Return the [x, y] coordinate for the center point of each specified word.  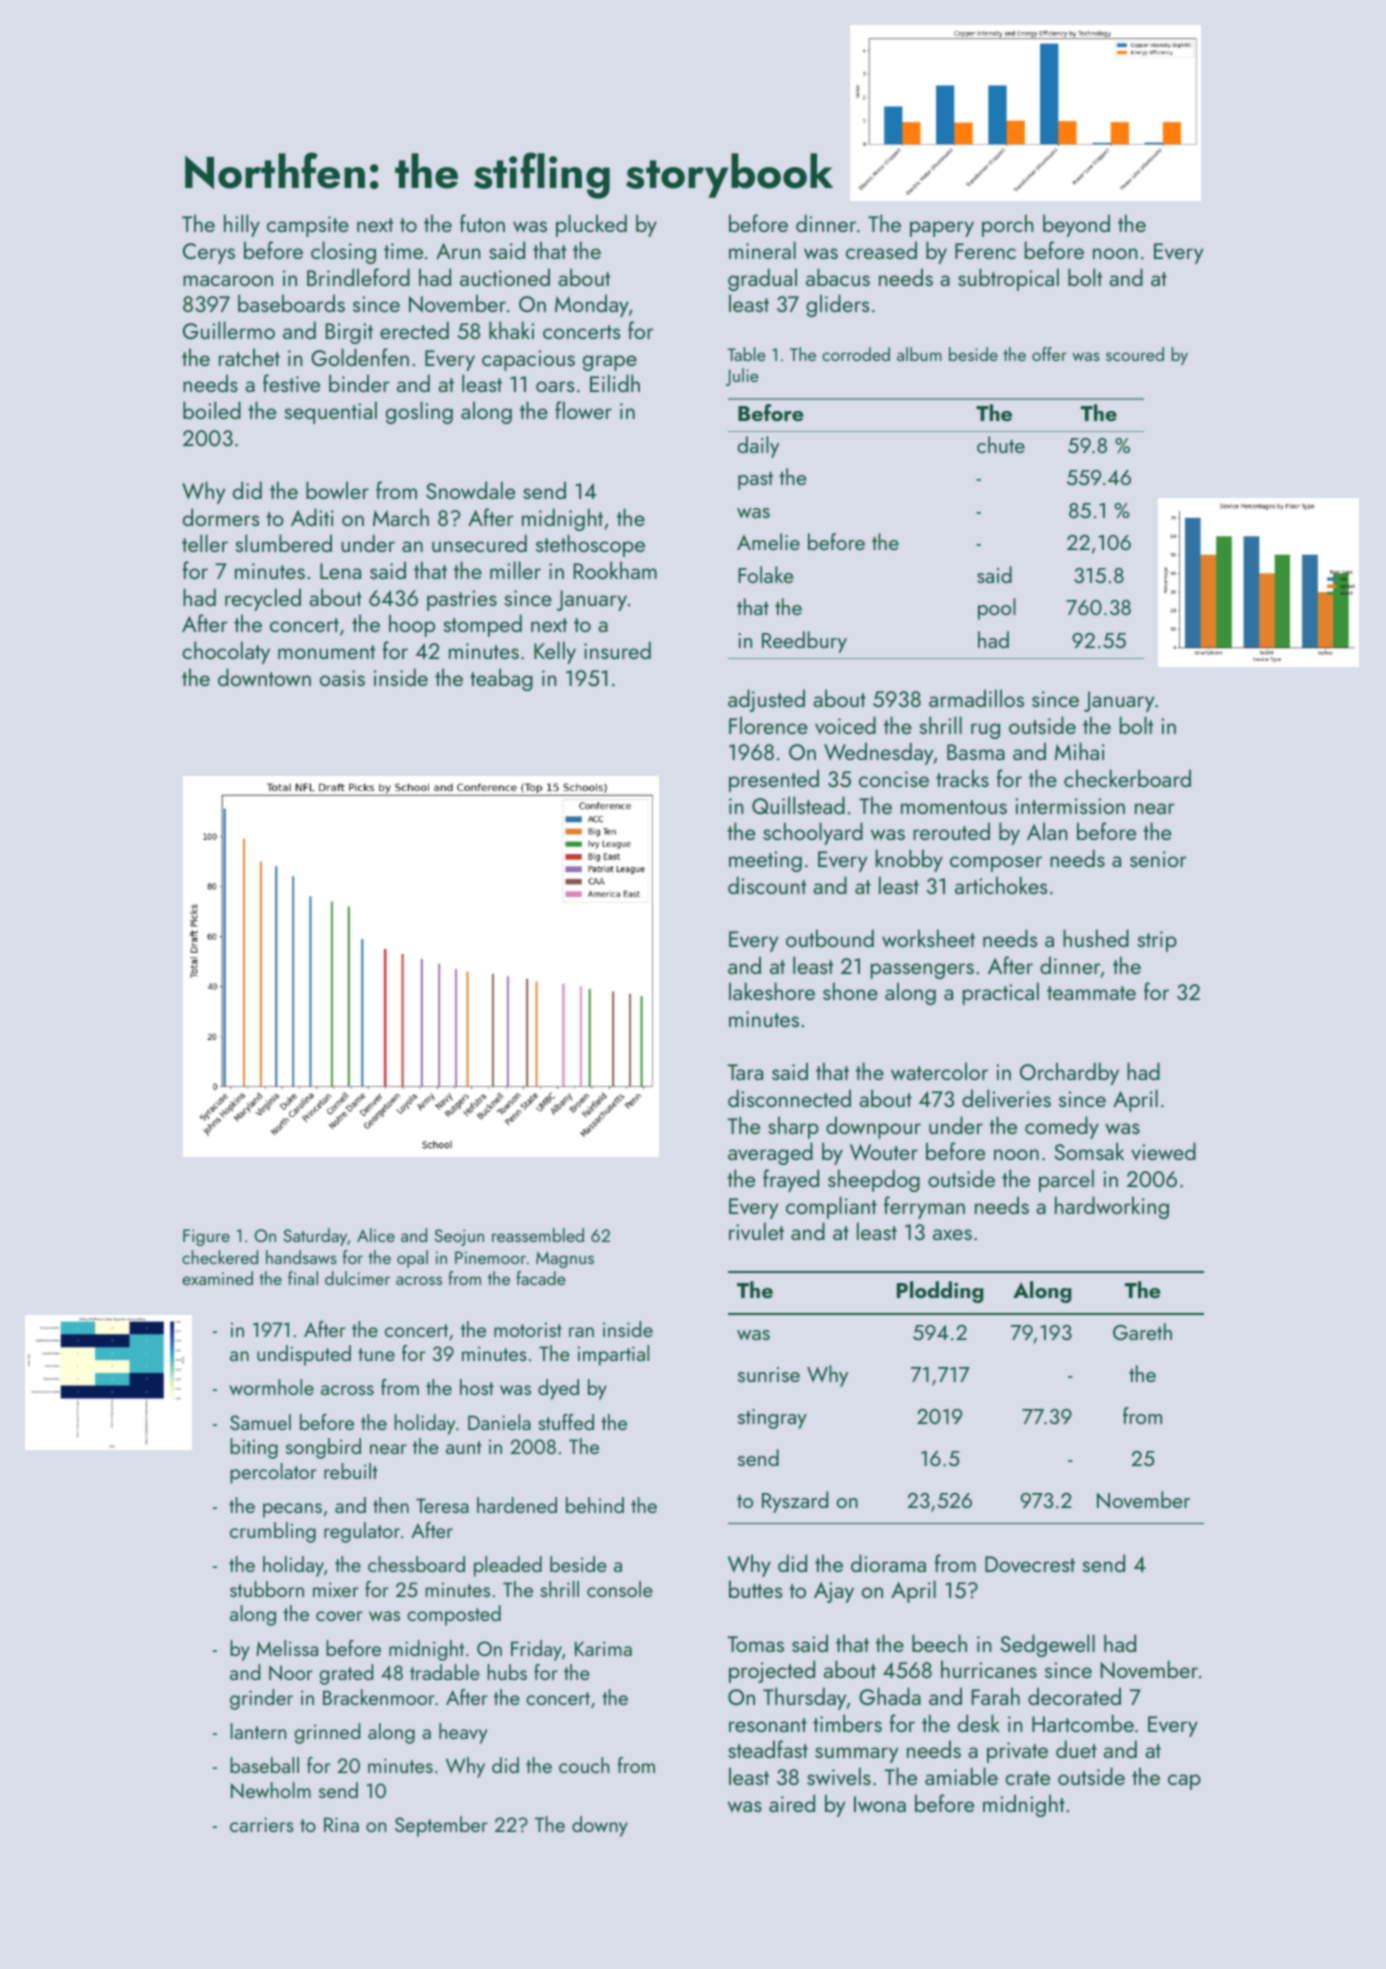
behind [595, 1505]
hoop [412, 625]
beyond [1076, 225]
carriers [262, 1824]
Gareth [1142, 1331]
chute [1001, 444]
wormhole [271, 1387]
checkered [220, 1257]
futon [482, 223]
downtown [264, 677]
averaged [770, 1153]
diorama [888, 1563]
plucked [591, 225]
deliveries [1006, 1098]
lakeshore [772, 991]
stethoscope [590, 545]
